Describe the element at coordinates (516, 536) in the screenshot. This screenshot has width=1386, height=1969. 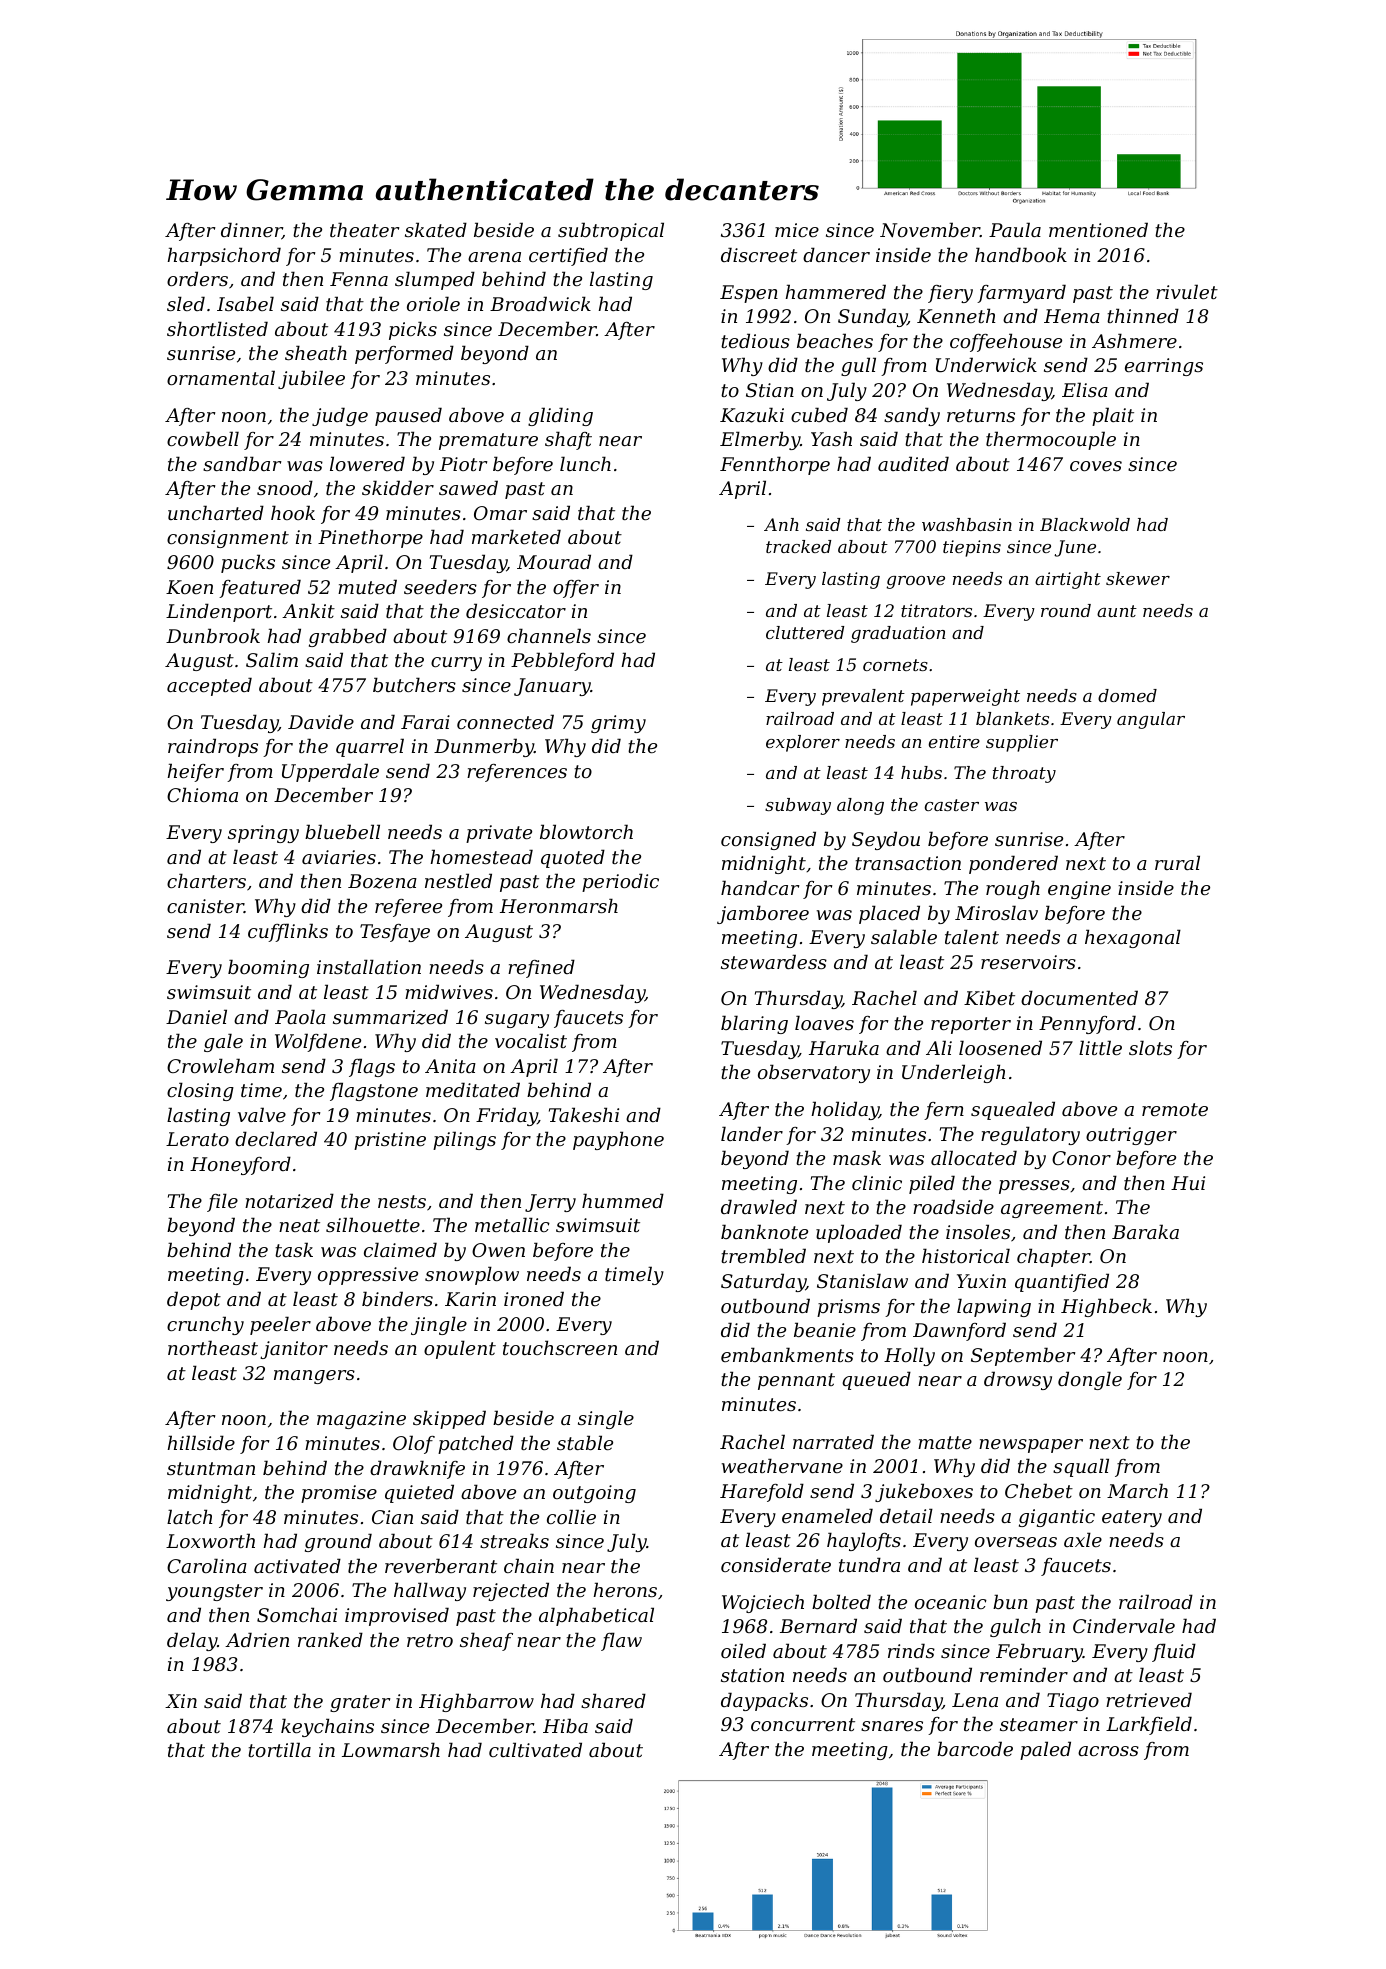
I see `marketed` at that location.
